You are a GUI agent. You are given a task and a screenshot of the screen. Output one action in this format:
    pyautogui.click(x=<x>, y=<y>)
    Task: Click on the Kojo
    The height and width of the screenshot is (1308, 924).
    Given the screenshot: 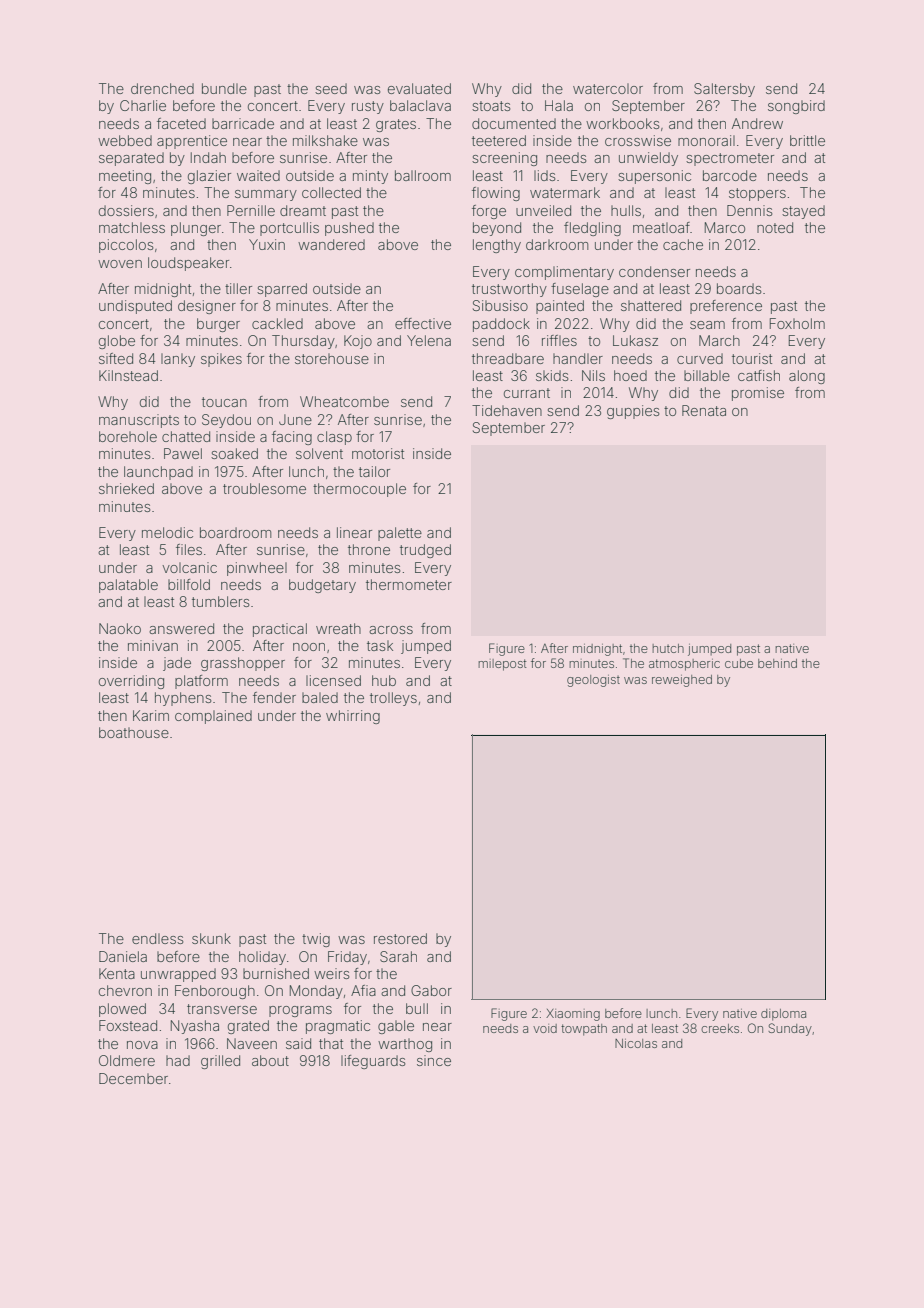 What is the action you would take?
    pyautogui.click(x=358, y=342)
